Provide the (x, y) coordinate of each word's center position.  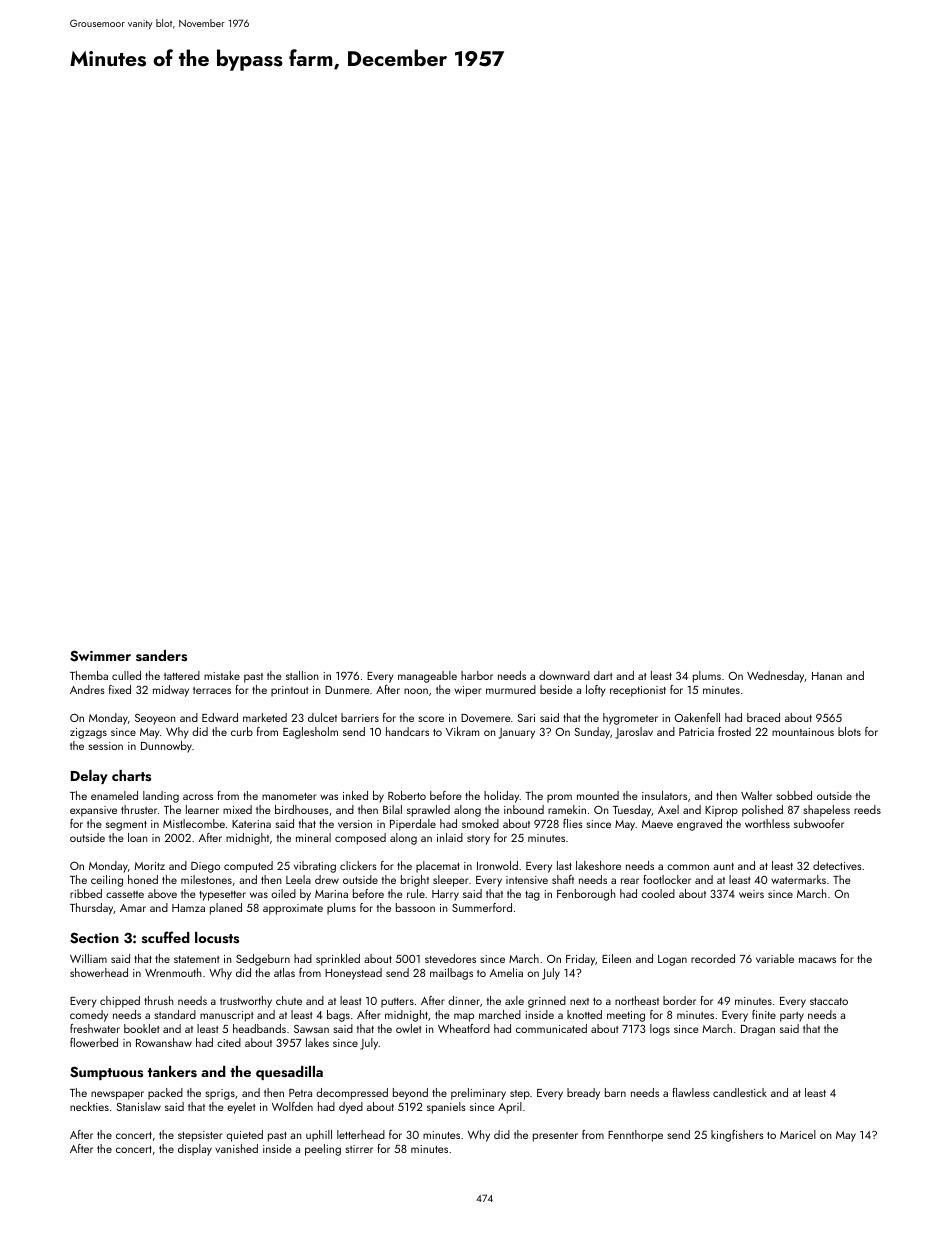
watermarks (798, 879)
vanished (236, 1148)
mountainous (803, 732)
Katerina (251, 824)
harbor (477, 675)
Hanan (827, 676)
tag (532, 896)
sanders (161, 656)
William (88, 958)
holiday (502, 797)
